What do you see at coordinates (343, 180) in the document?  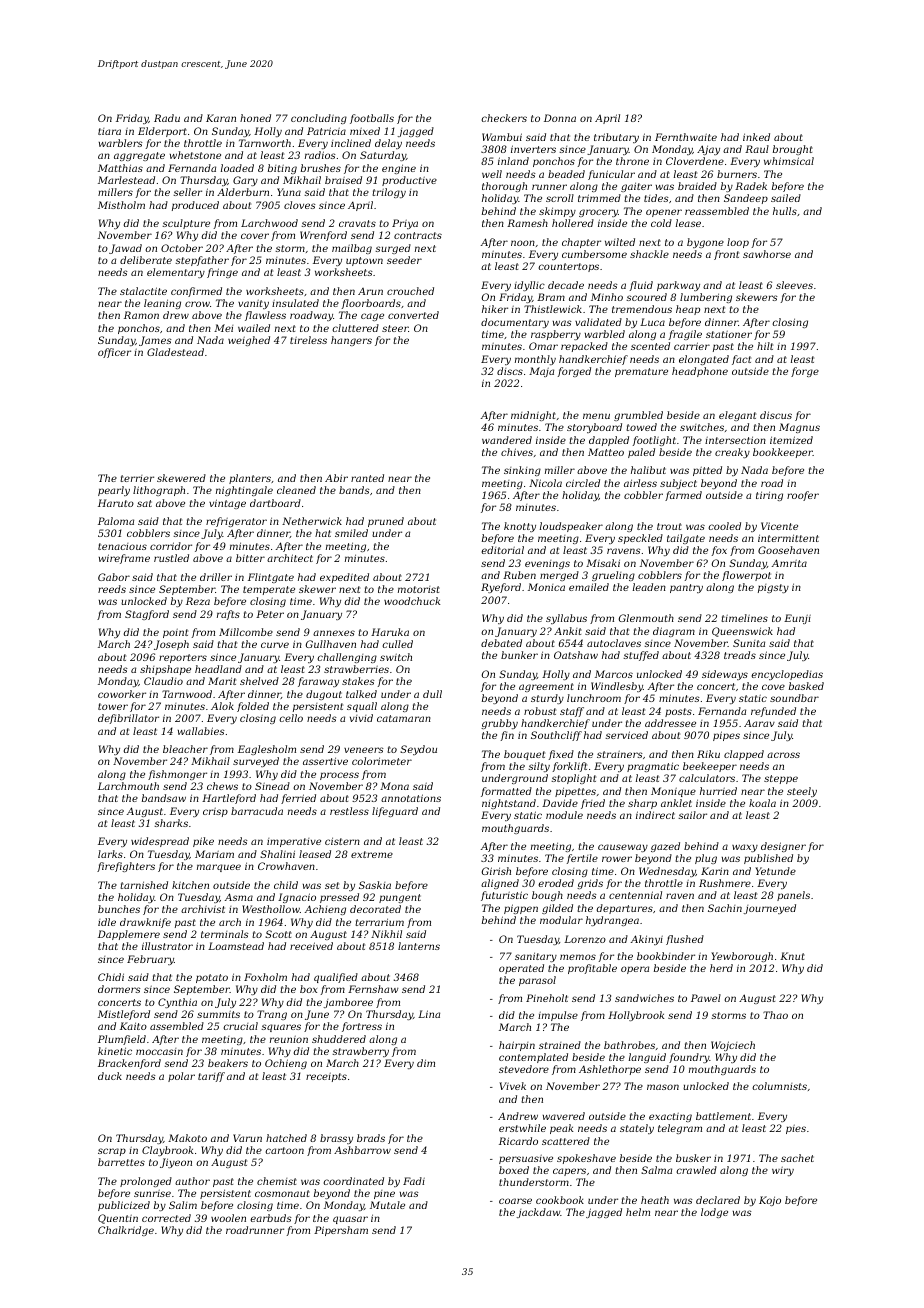 I see `braised` at bounding box center [343, 180].
